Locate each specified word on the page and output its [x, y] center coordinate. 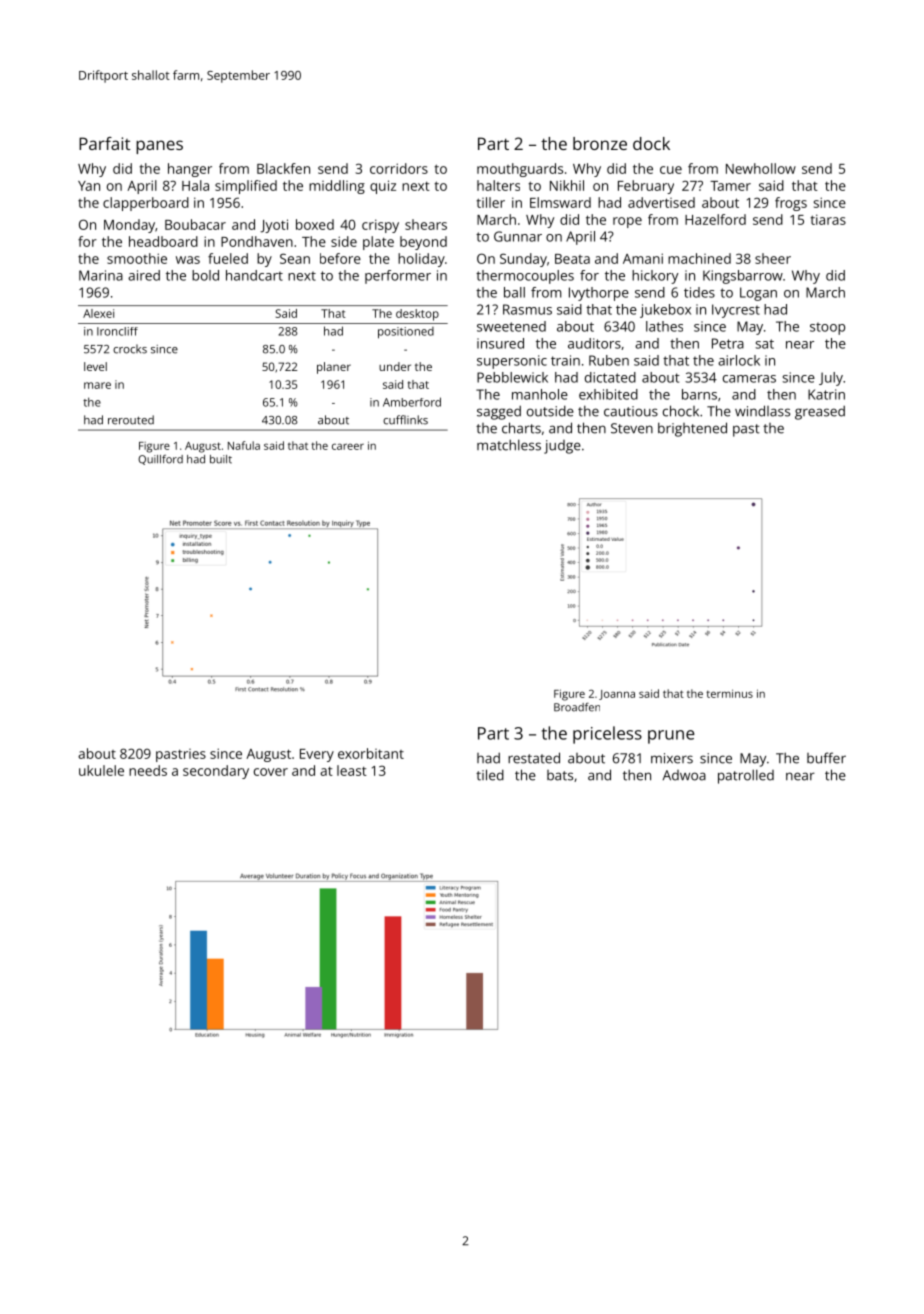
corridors [399, 168]
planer [334, 368]
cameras [749, 379]
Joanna [617, 695]
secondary [216, 772]
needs [148, 770]
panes [159, 147]
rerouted [131, 420]
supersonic [512, 362]
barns [699, 394]
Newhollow [761, 168]
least [352, 770]
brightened [692, 429]
